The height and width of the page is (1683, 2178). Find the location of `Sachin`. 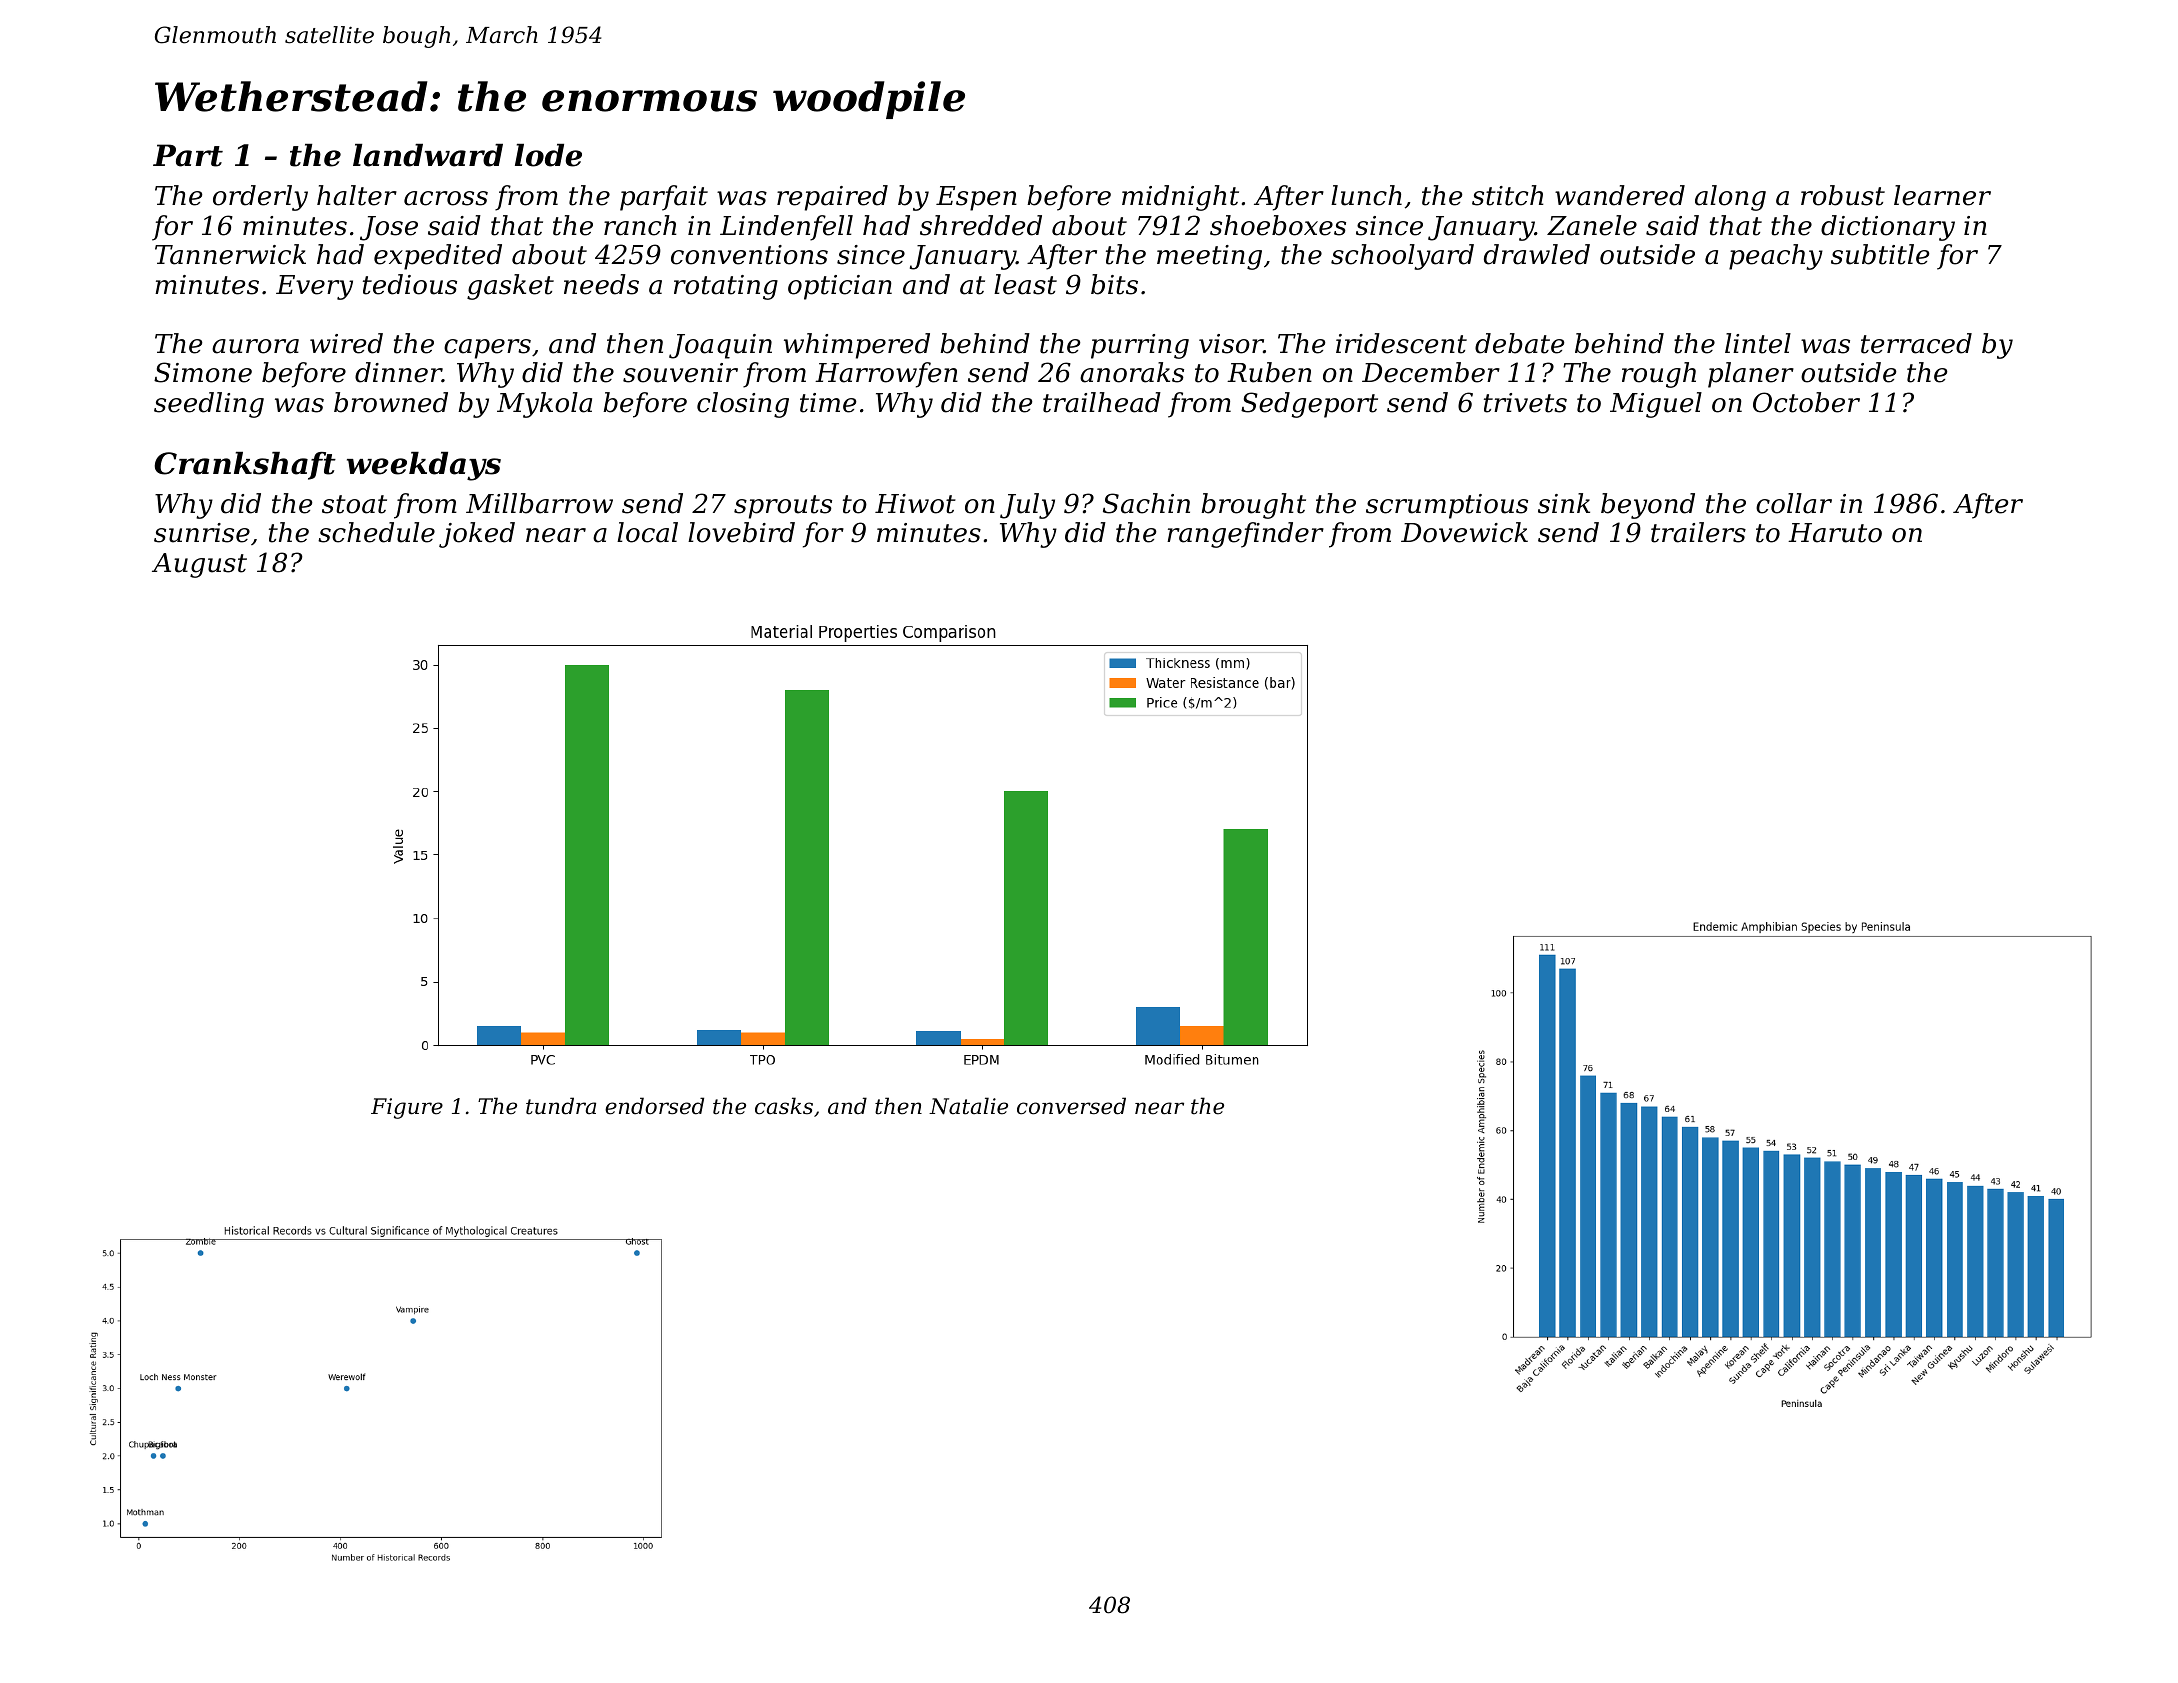

Sachin is located at coordinates (1146, 503).
